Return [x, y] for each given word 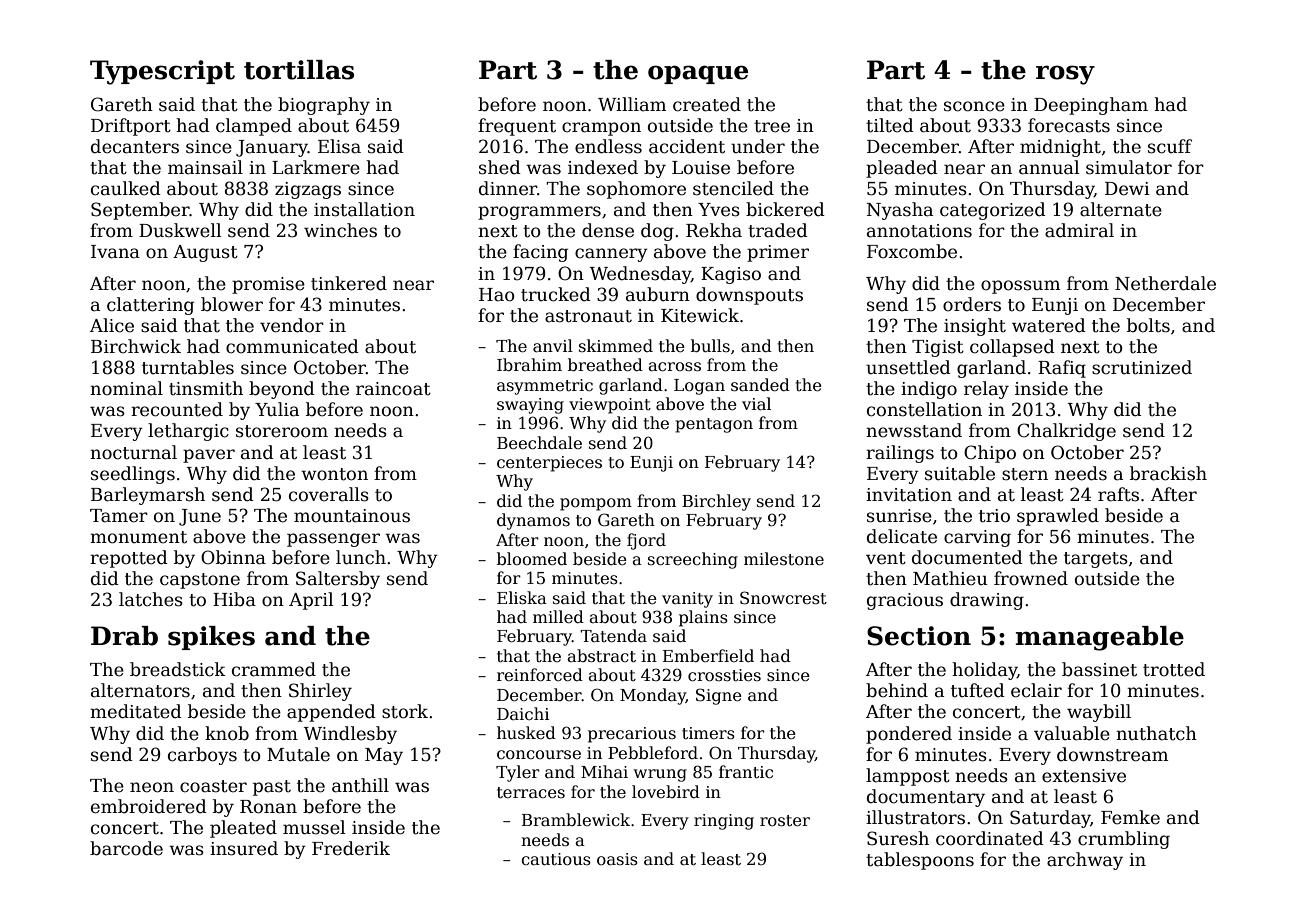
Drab [124, 636]
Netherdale [1165, 283]
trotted [1174, 669]
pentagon [714, 425]
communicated [292, 346]
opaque [698, 74]
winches [340, 230]
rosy [1065, 75]
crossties [724, 675]
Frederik [351, 848]
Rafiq [1062, 369]
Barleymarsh [148, 496]
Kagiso [731, 275]
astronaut [588, 316]
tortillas [299, 70]
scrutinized [1142, 367]
